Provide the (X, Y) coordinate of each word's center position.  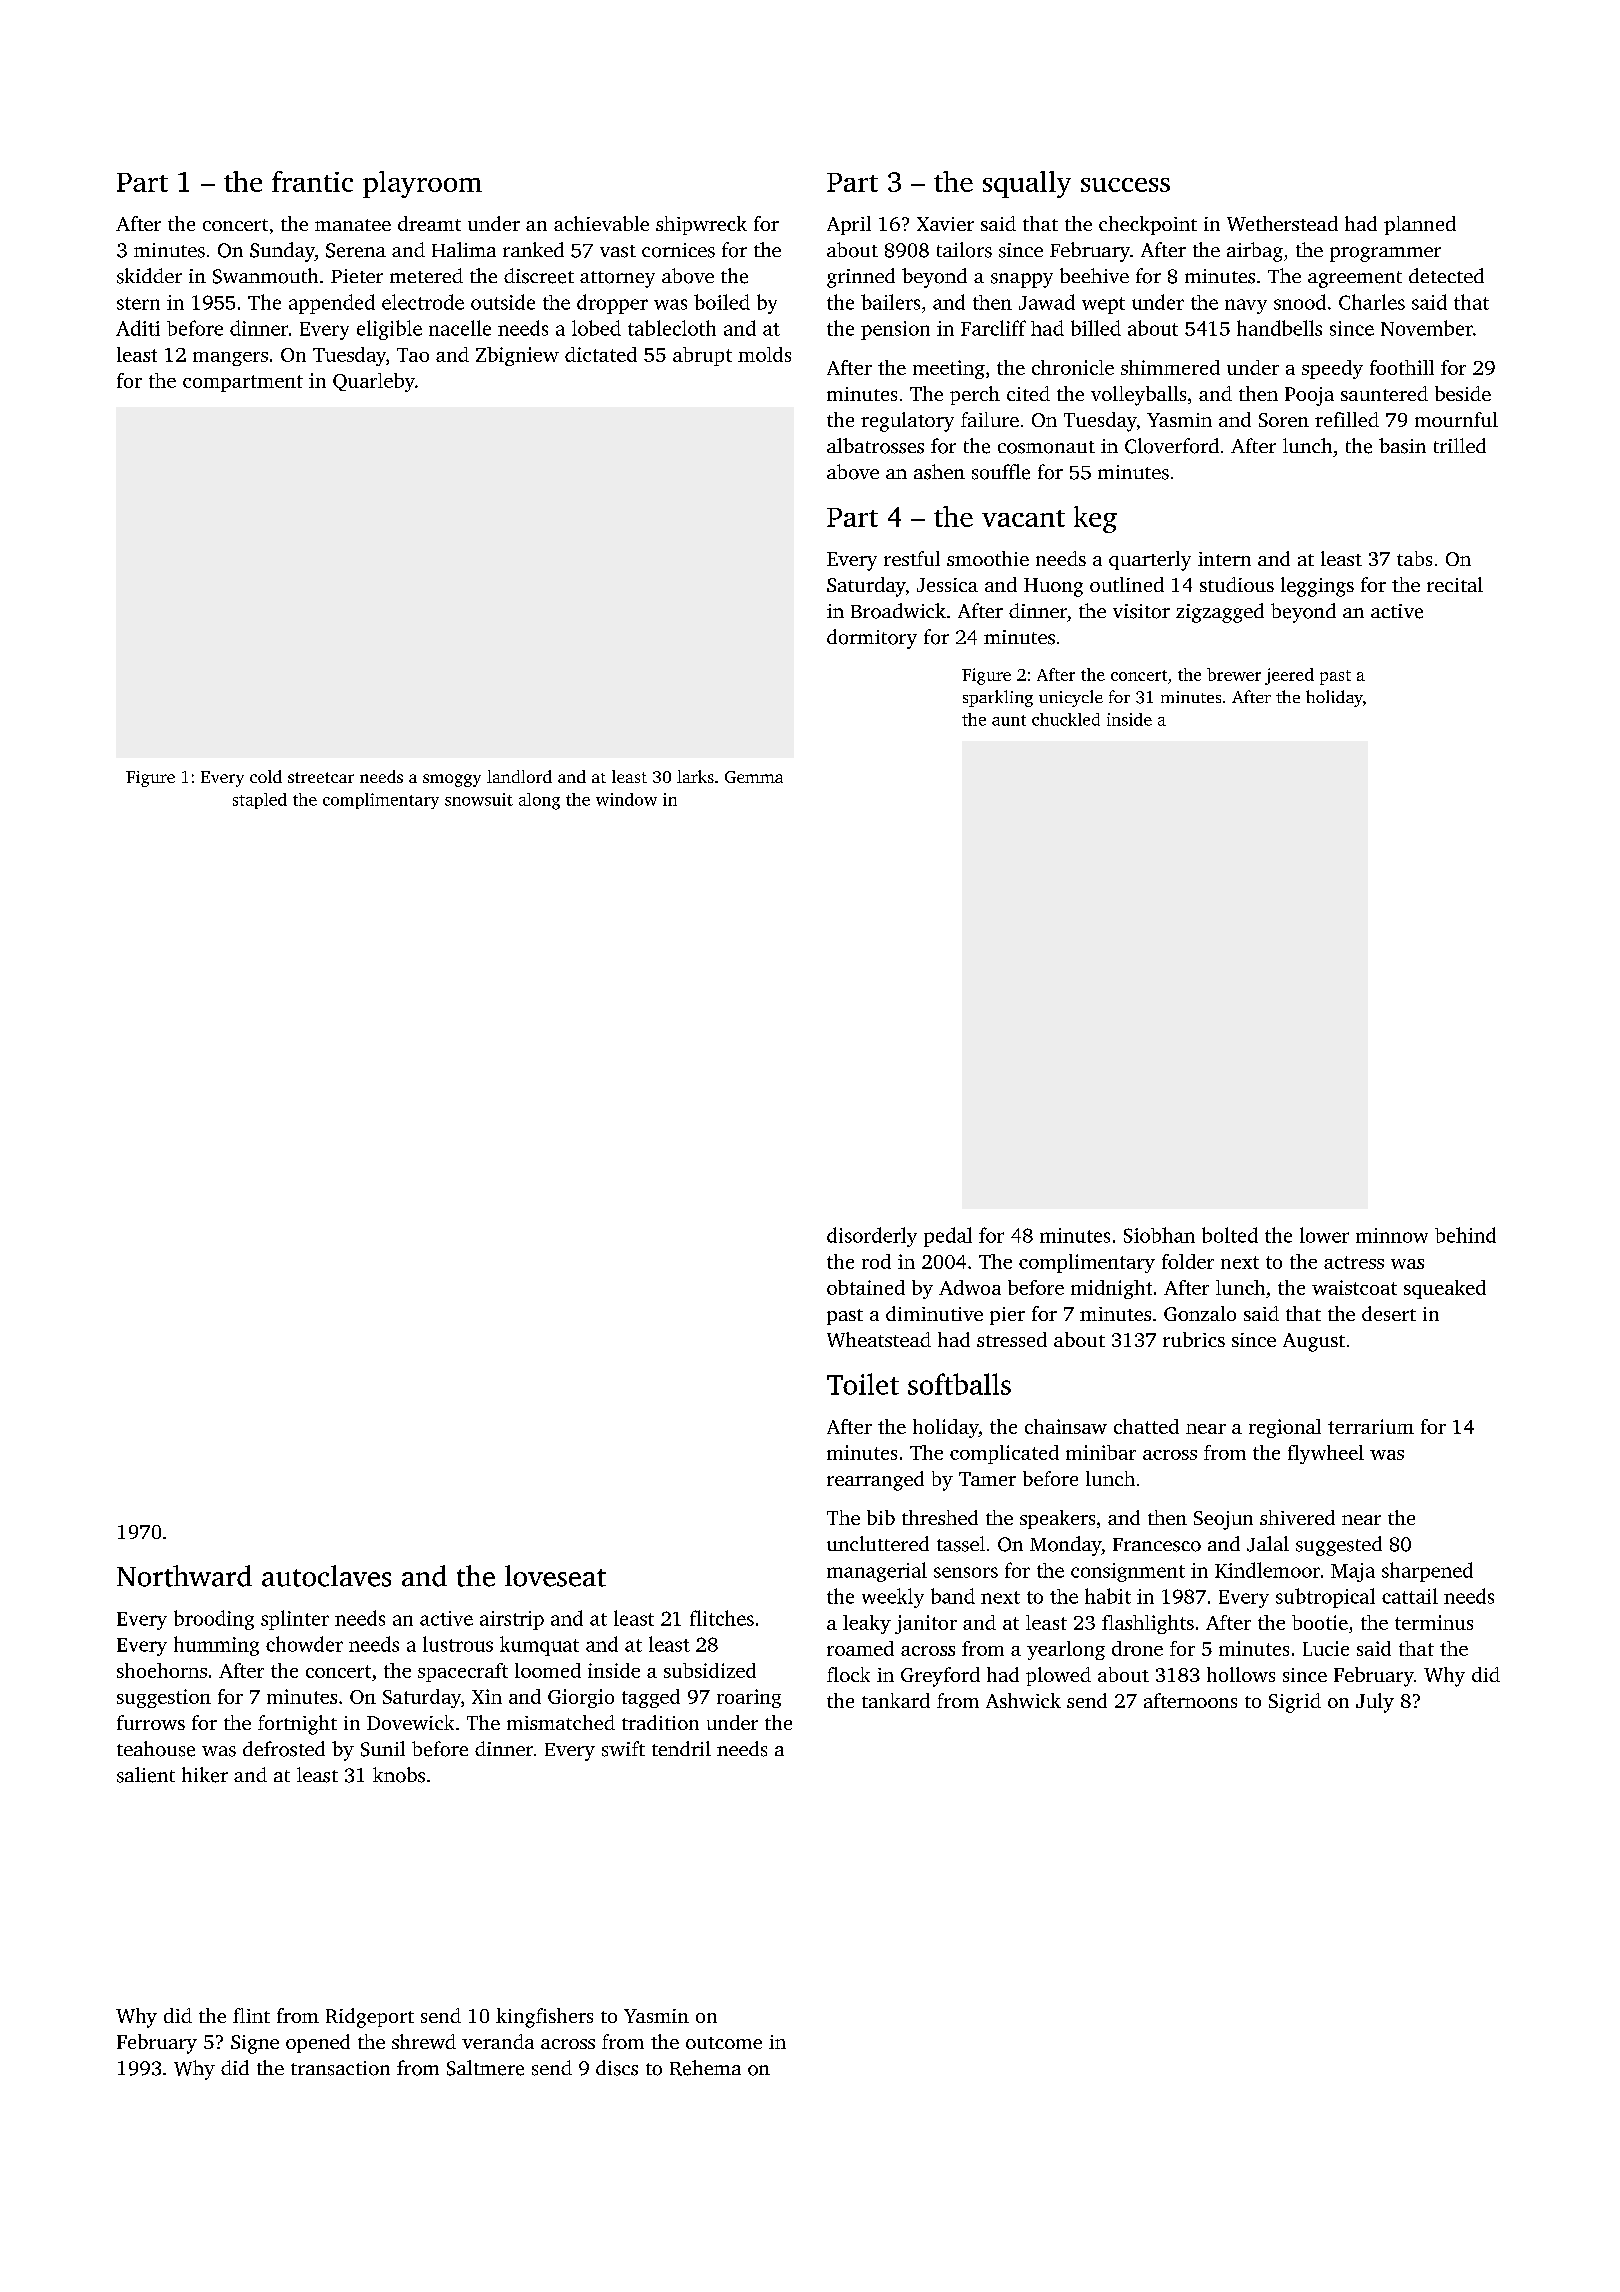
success (1125, 185)
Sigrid (1295, 1703)
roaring (749, 1698)
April (849, 225)
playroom (422, 184)
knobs (399, 1775)
